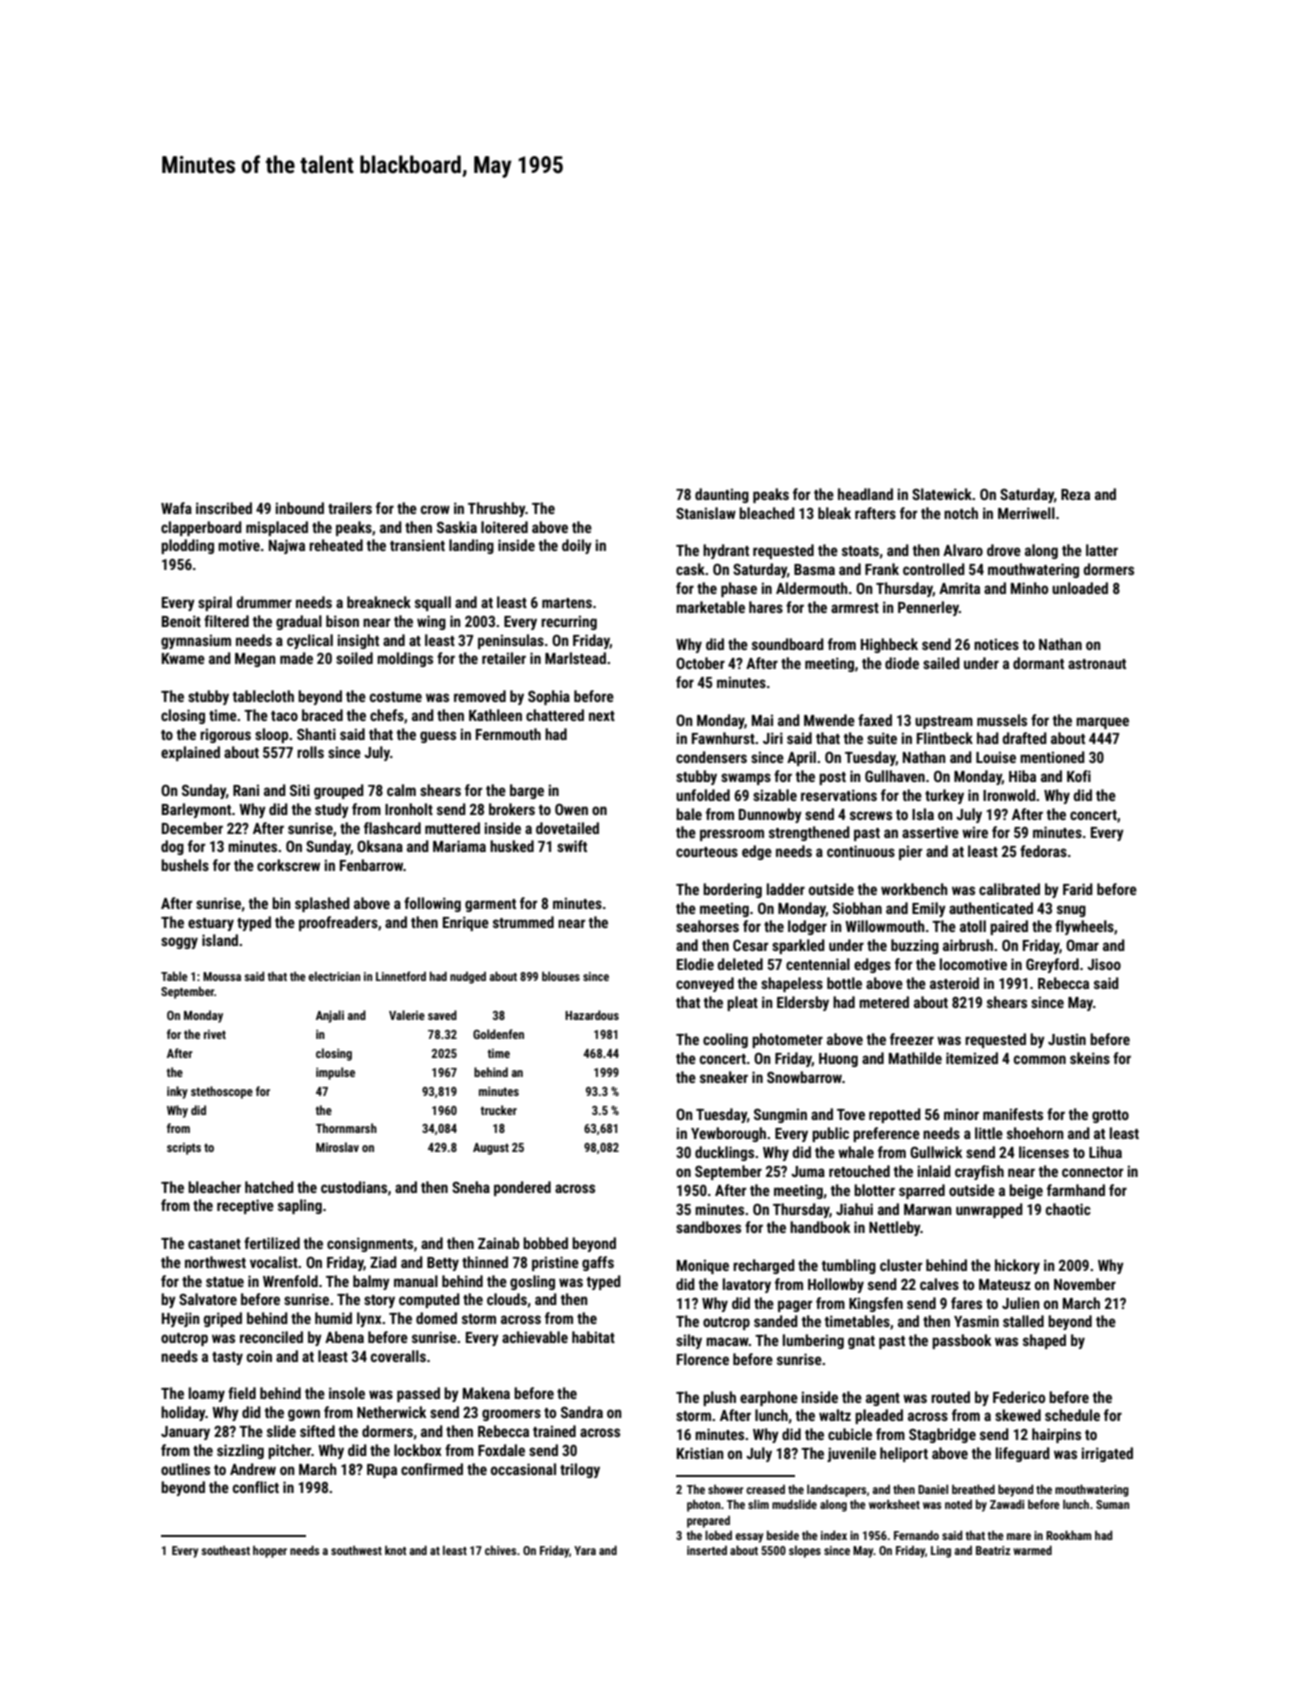 The width and height of the screenshot is (1301, 1684). Describe the element at coordinates (961, 513) in the screenshot. I see `notch` at that location.
